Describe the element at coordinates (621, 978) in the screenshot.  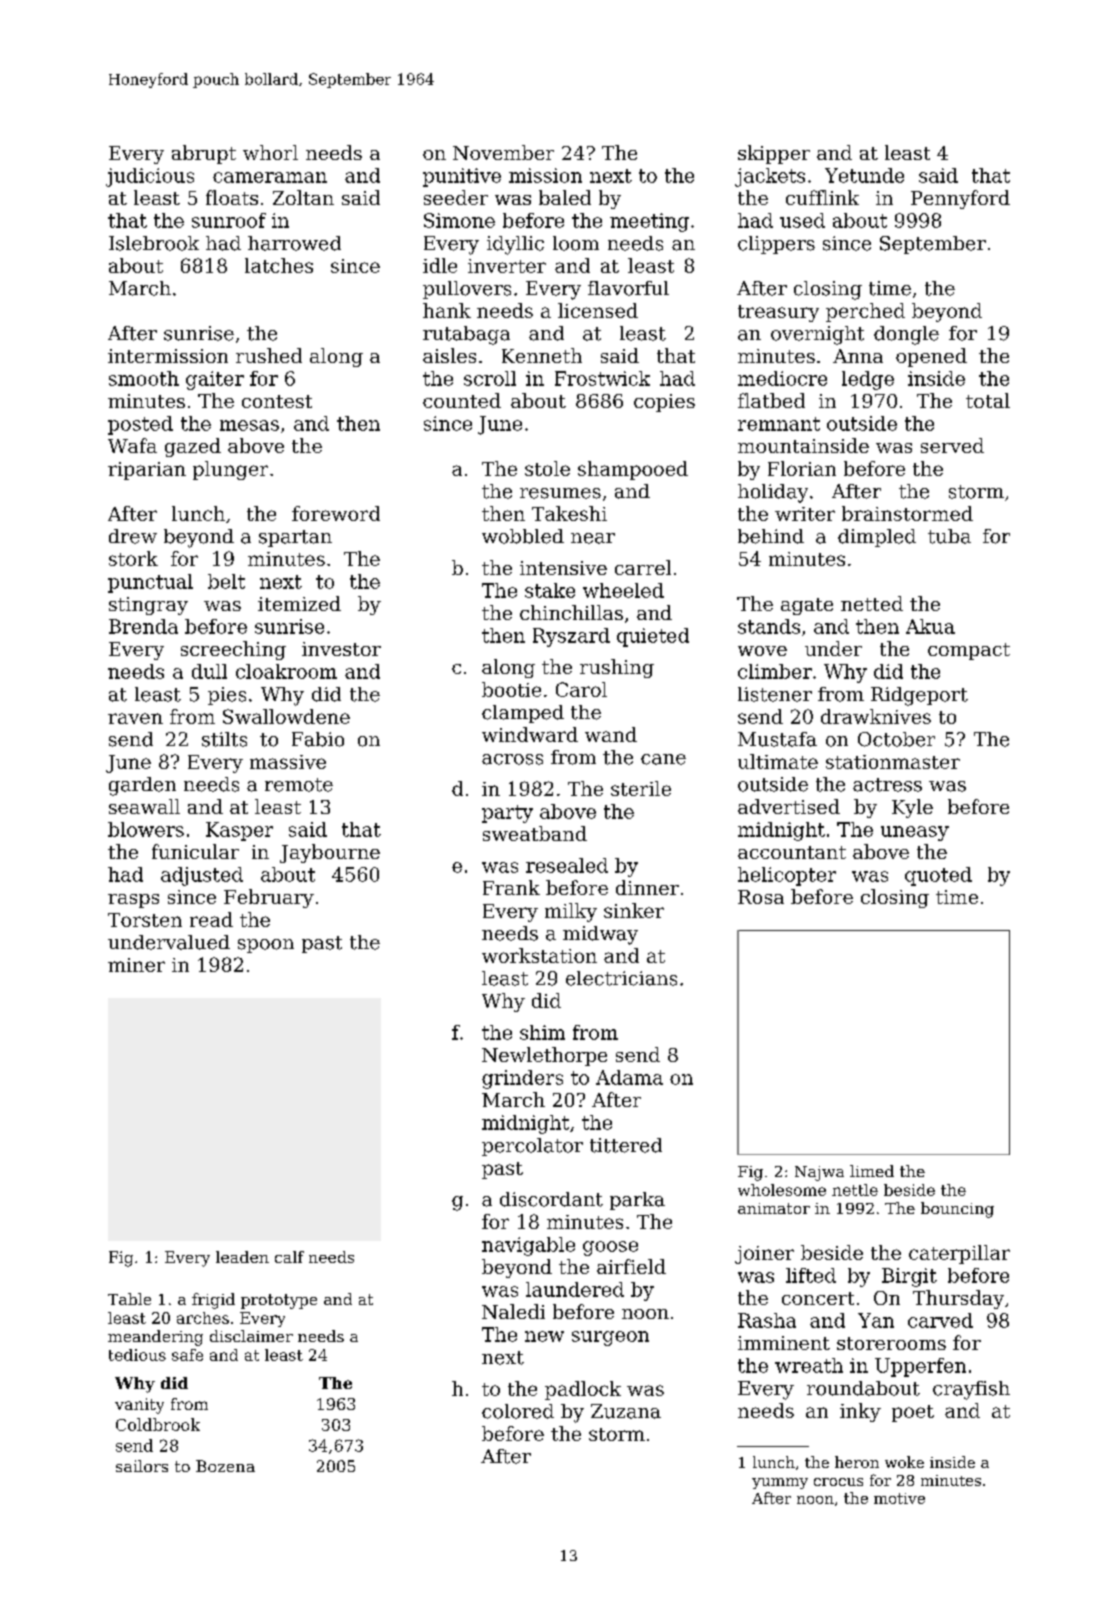
I see `electricians` at that location.
